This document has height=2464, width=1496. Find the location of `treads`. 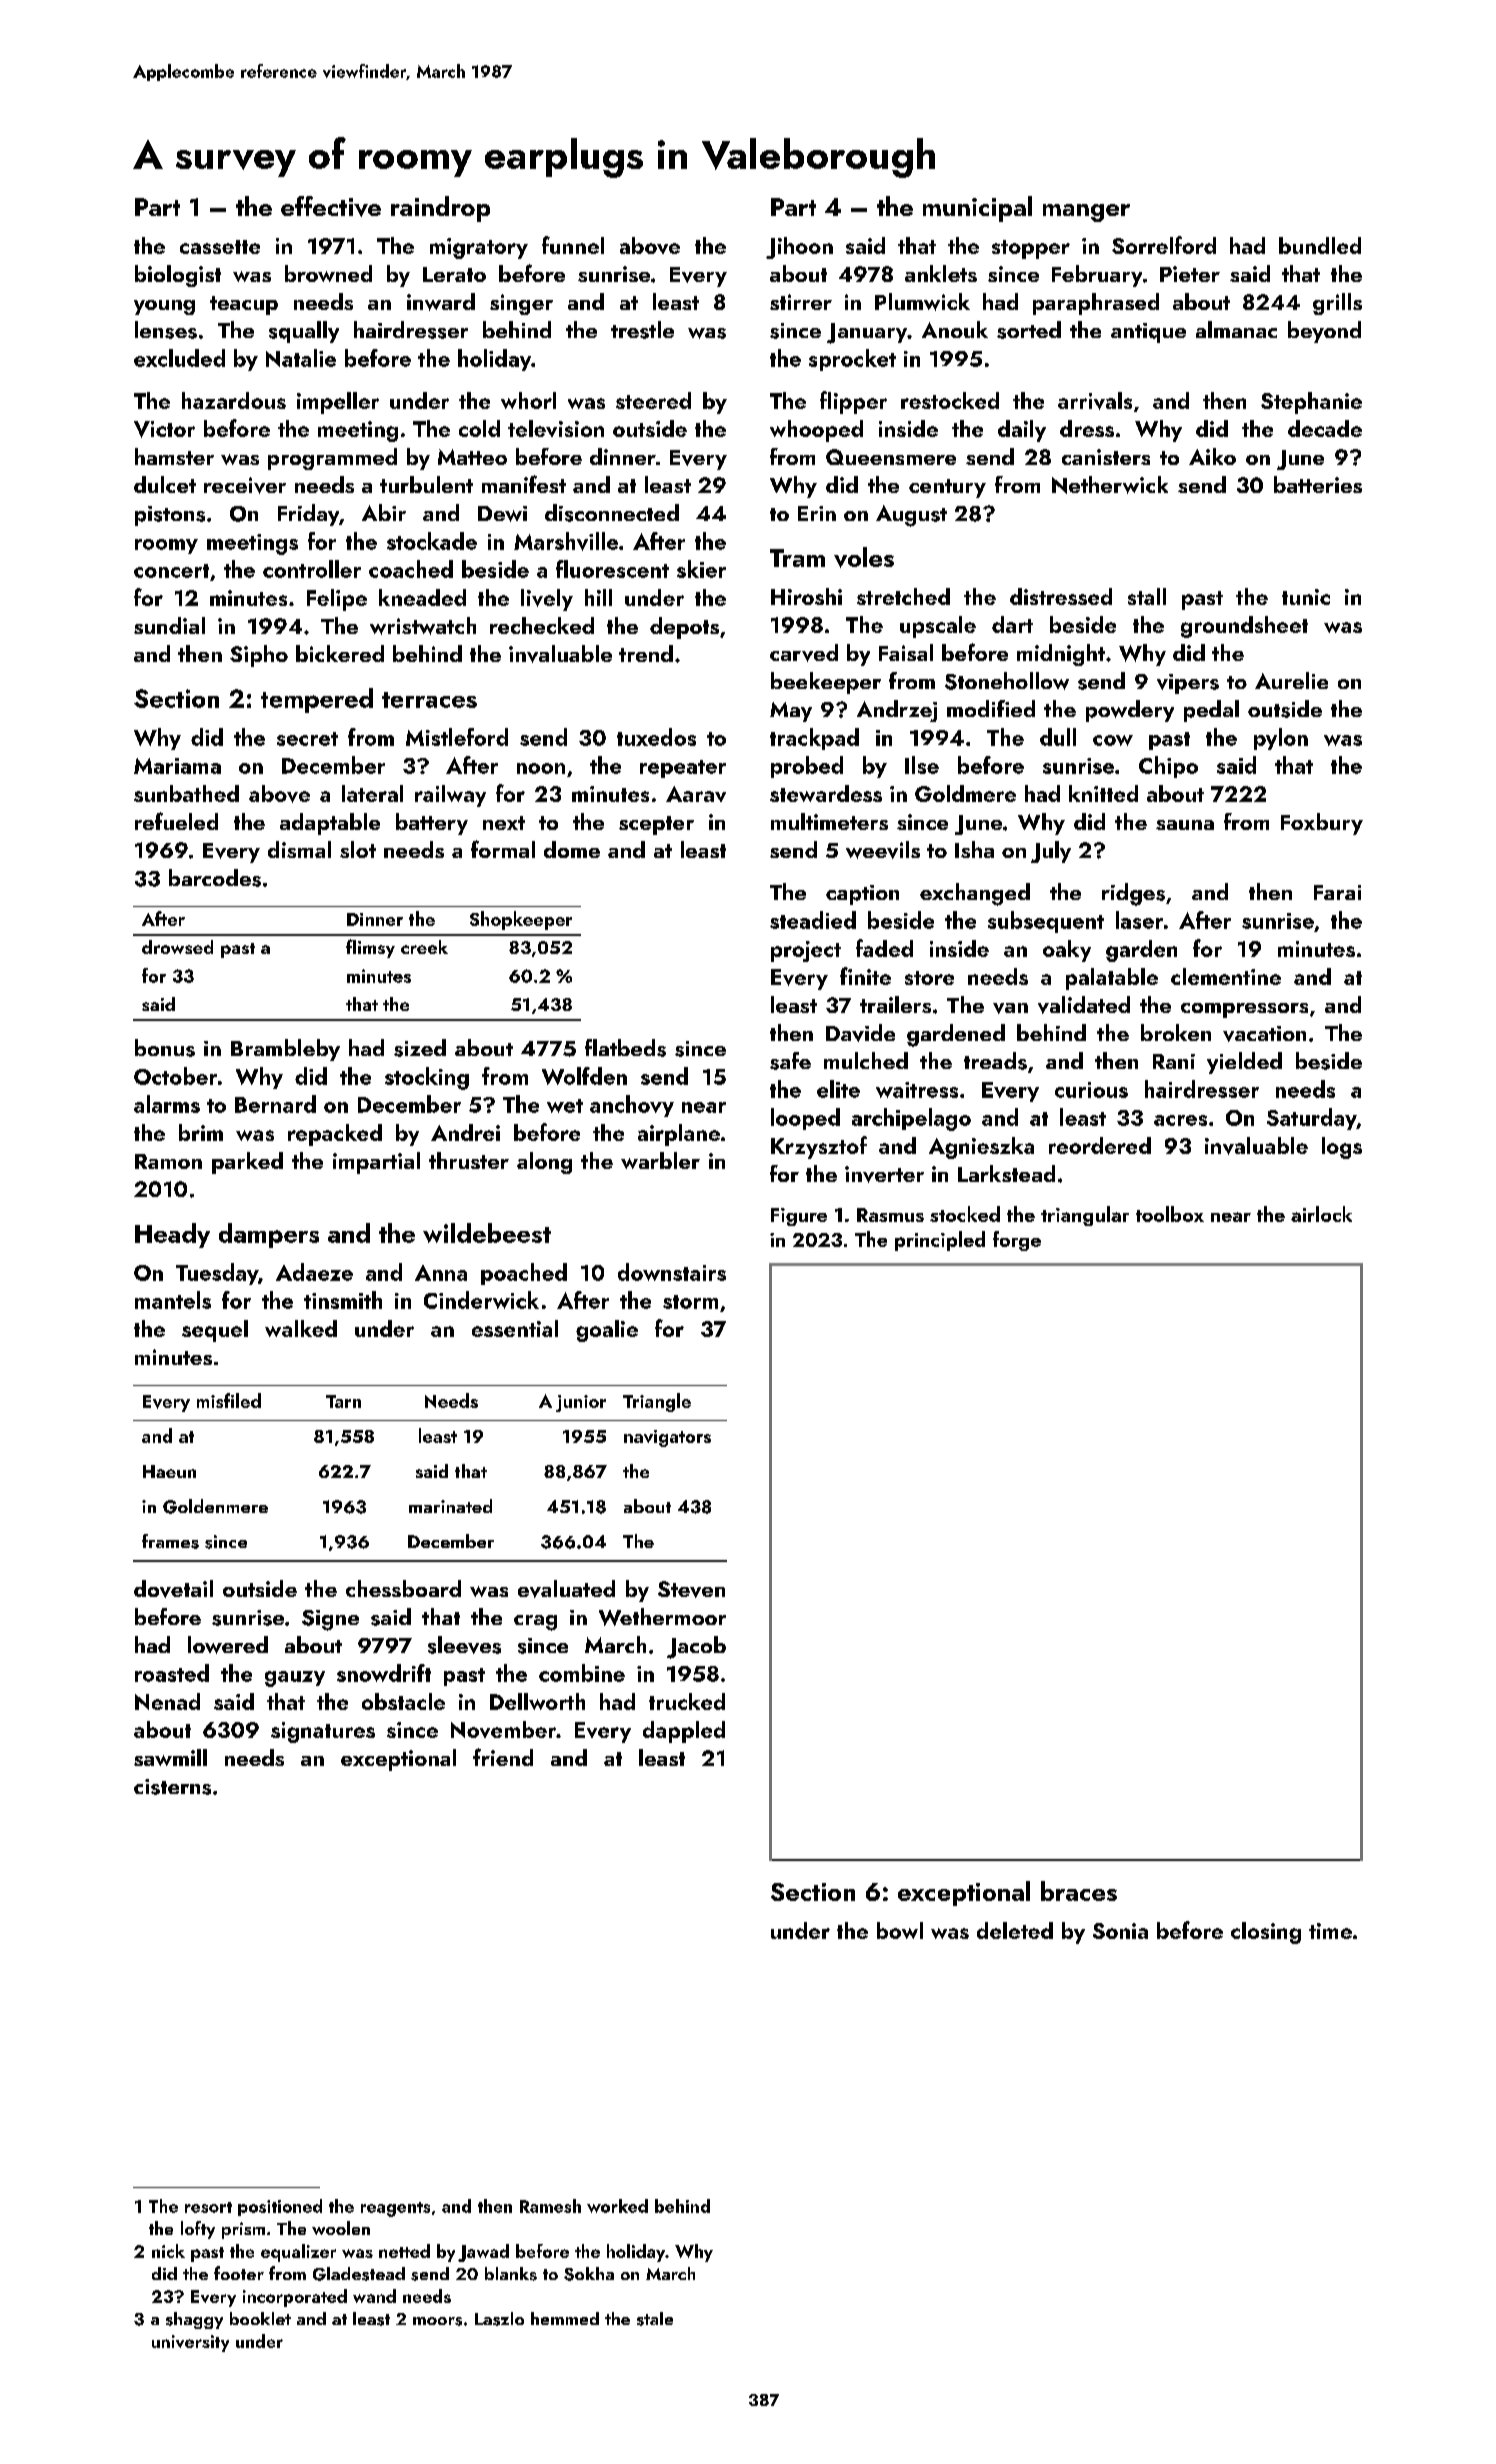

treads is located at coordinates (995, 1061).
